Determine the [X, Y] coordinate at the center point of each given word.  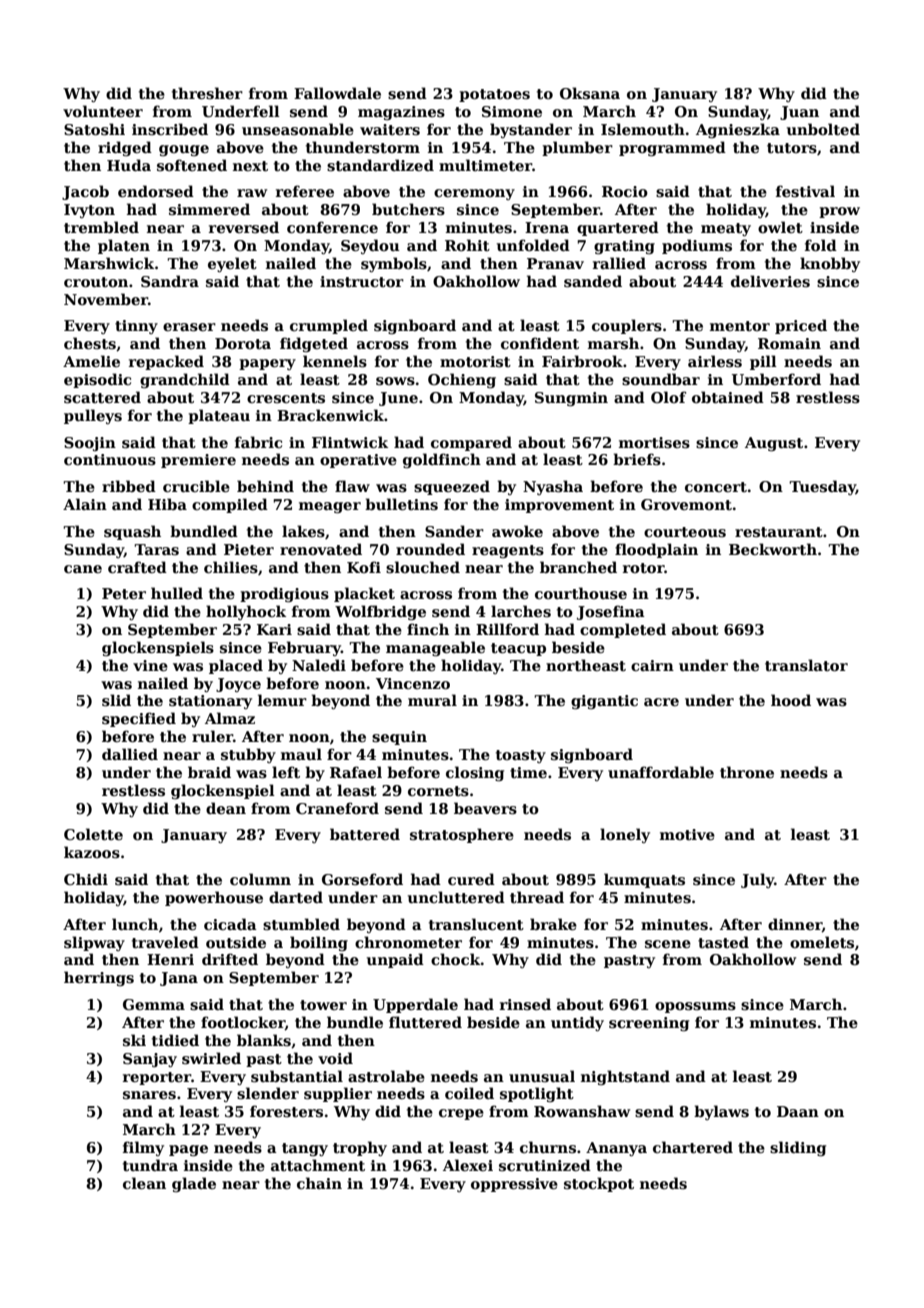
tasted [723, 942]
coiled [469, 1093]
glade [194, 1184]
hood [791, 700]
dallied [130, 754]
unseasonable [298, 129]
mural [432, 700]
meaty [726, 229]
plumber [577, 148]
